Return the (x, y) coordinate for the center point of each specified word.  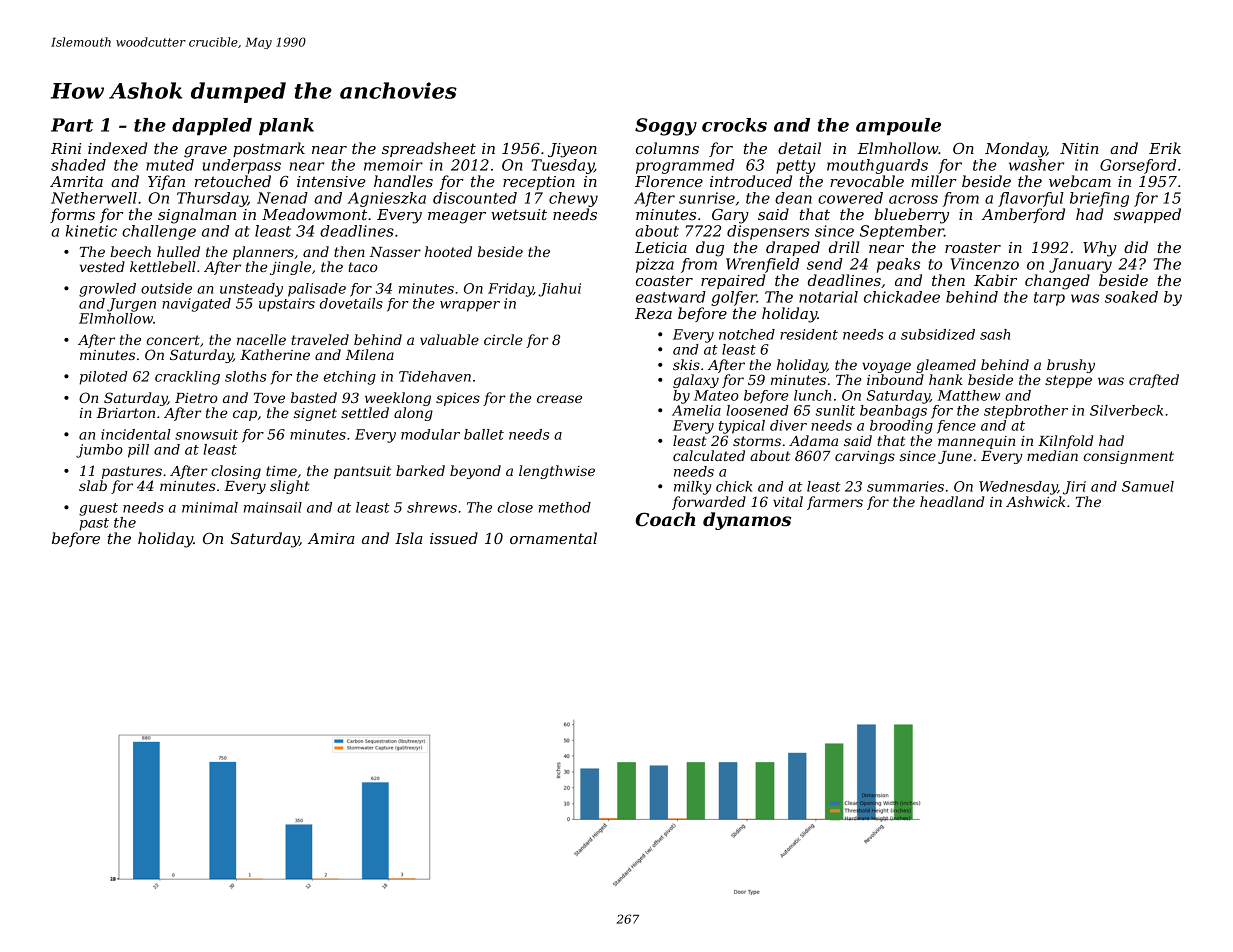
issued (454, 538)
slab (93, 485)
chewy (573, 199)
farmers (835, 503)
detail (799, 148)
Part (72, 125)
